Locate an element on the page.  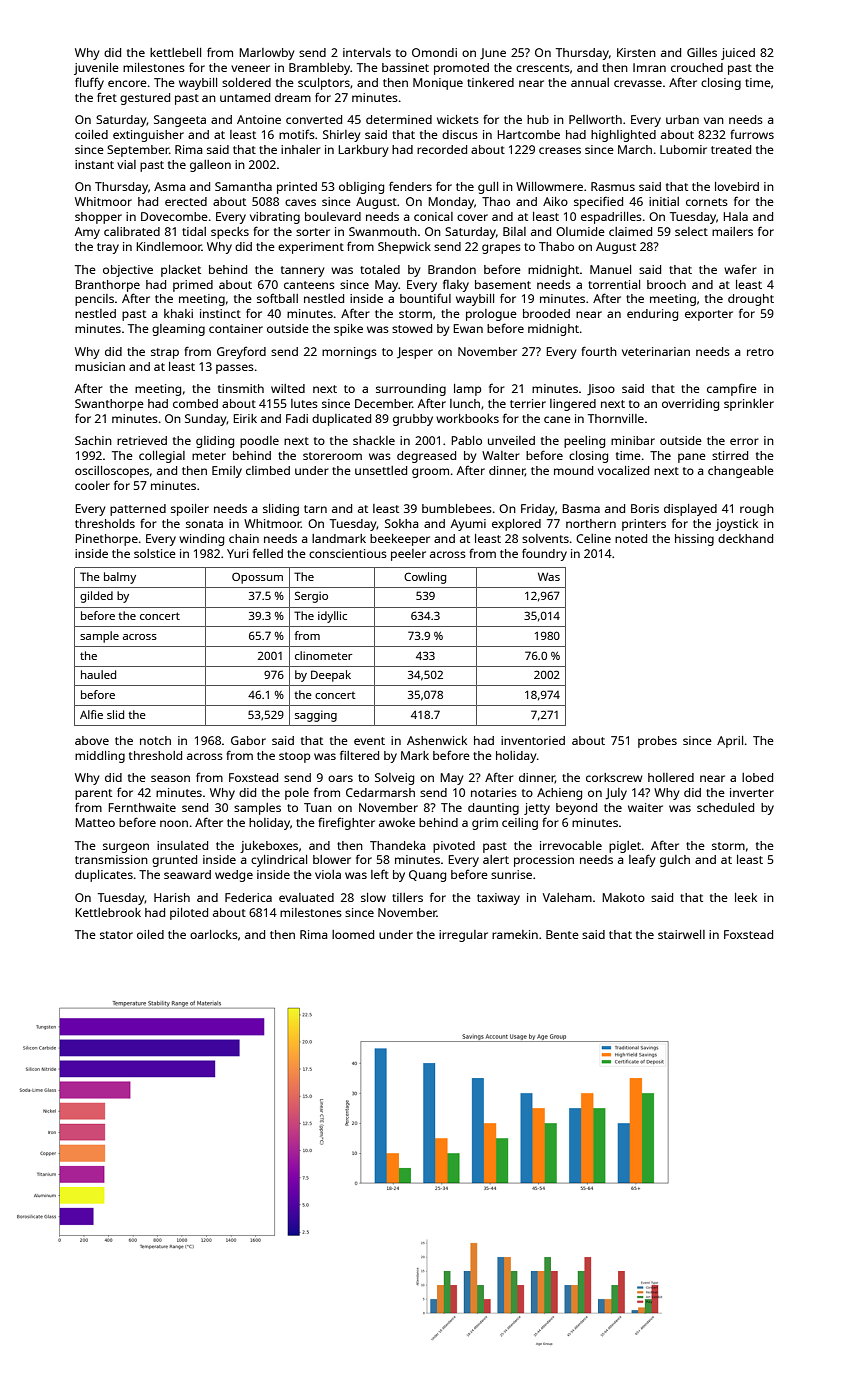
lobed is located at coordinates (757, 777).
